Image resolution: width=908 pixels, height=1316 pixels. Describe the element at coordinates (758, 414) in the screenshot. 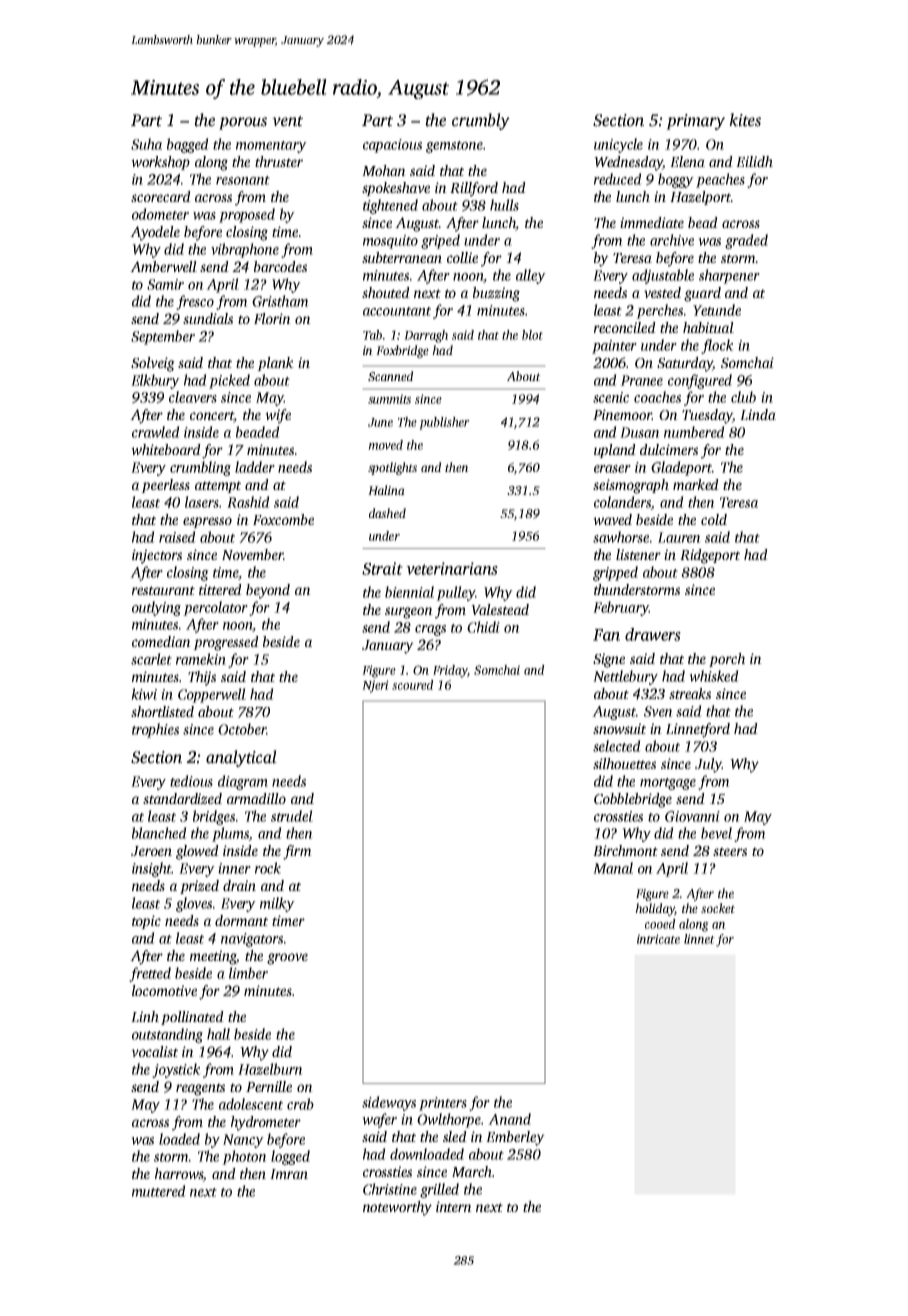

I see `Linda` at that location.
